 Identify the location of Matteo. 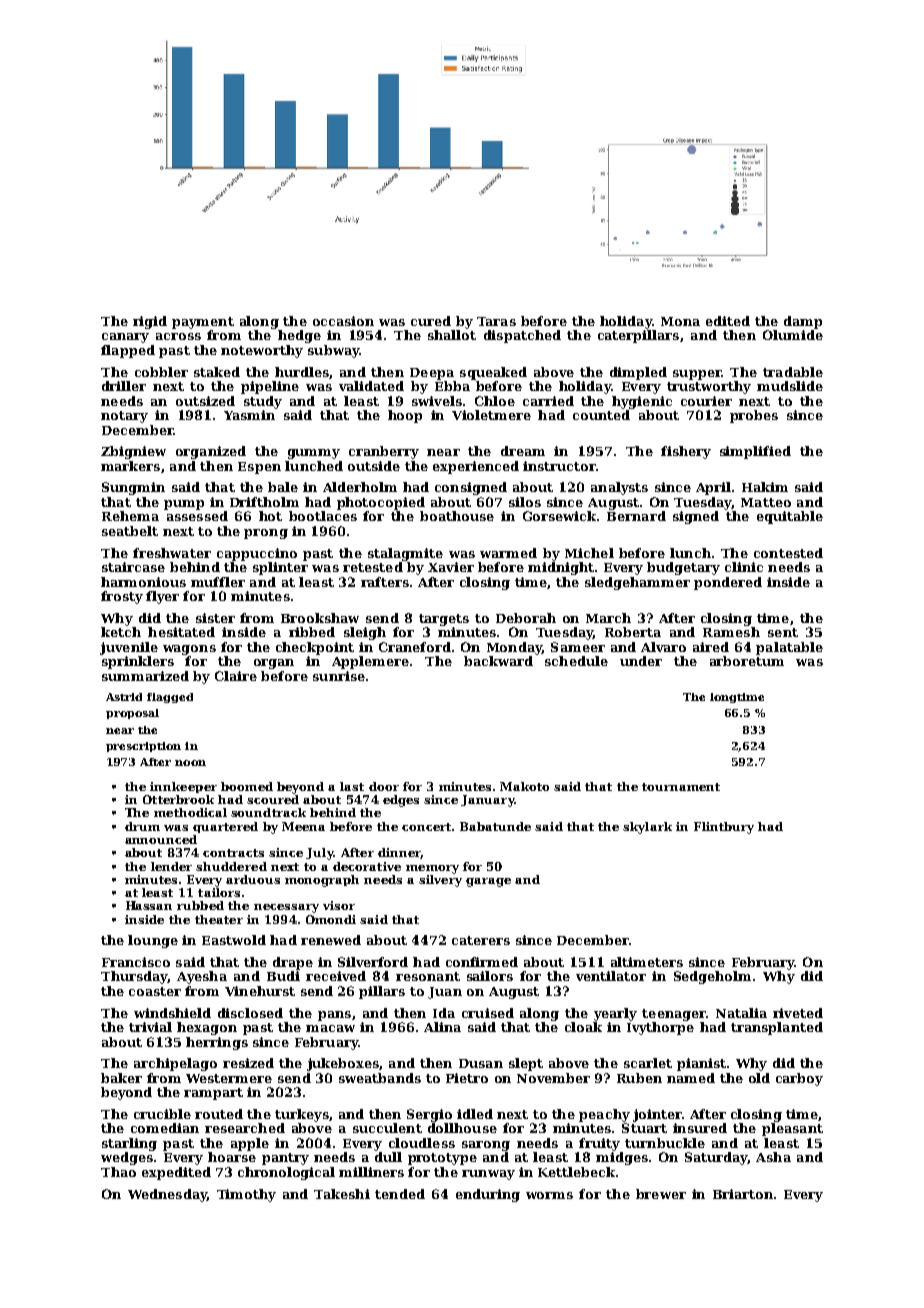
(766, 502).
